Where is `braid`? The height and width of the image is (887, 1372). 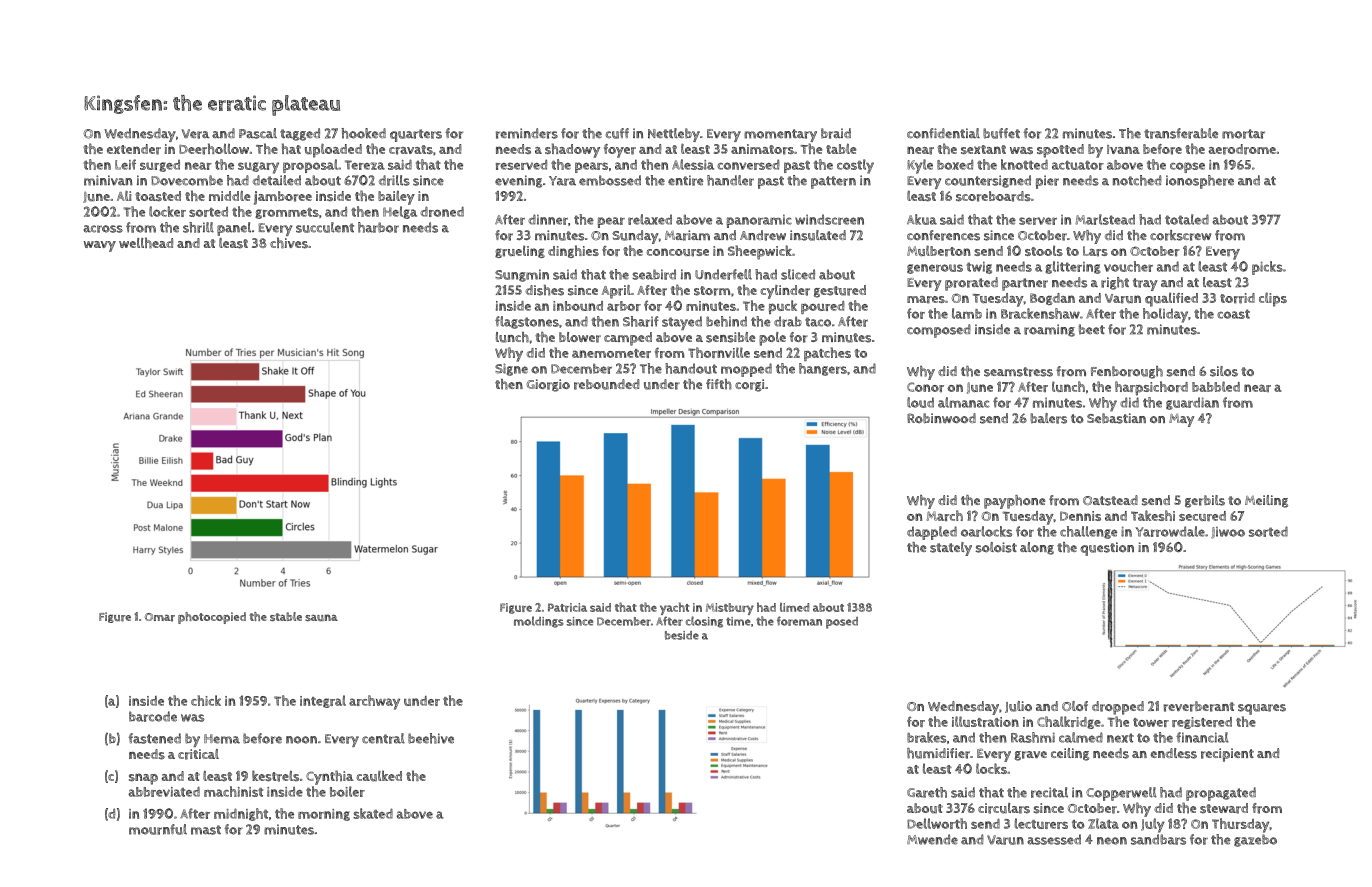
braid is located at coordinates (836, 133).
